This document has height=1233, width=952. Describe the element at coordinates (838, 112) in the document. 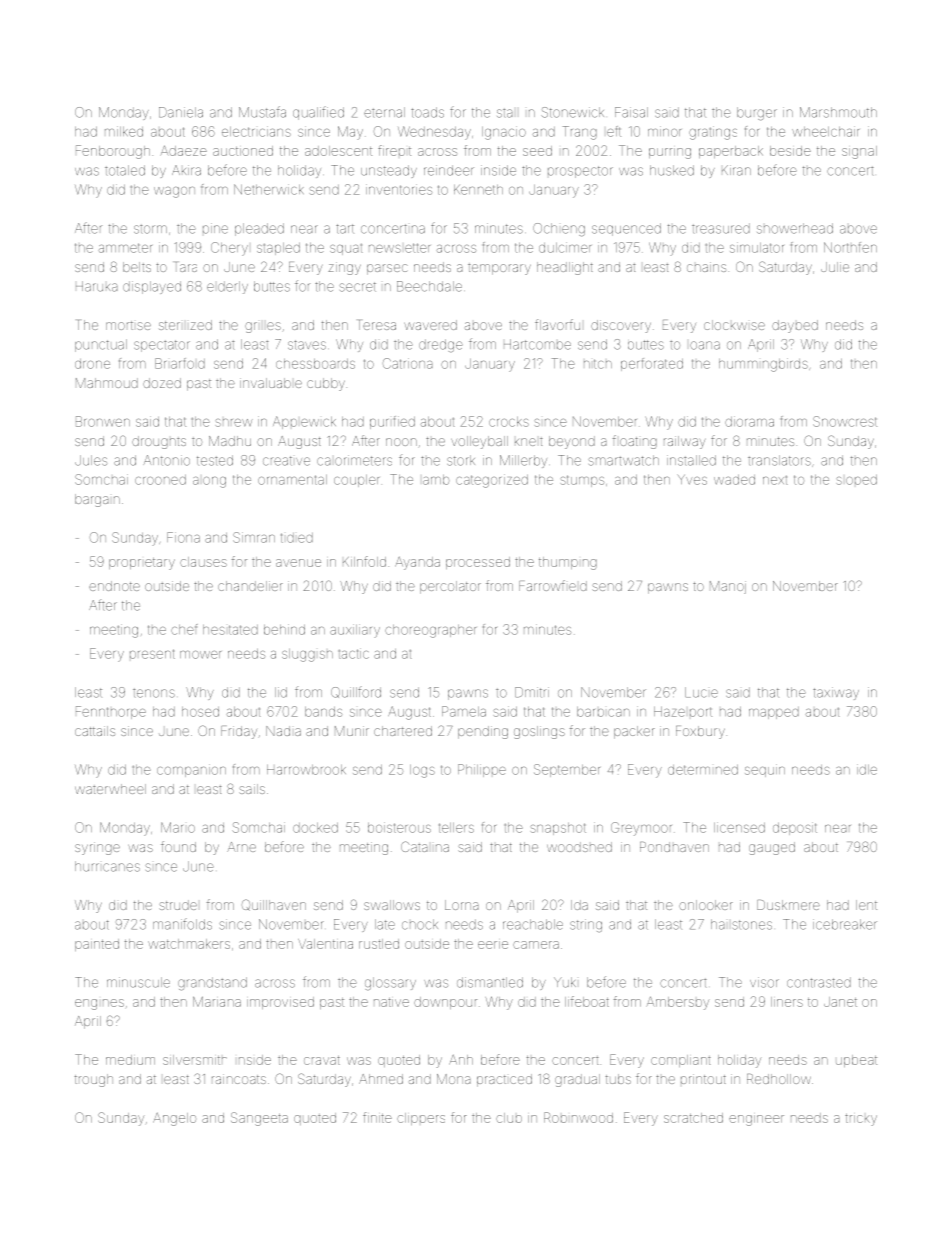

I see `Marshmouth` at that location.
